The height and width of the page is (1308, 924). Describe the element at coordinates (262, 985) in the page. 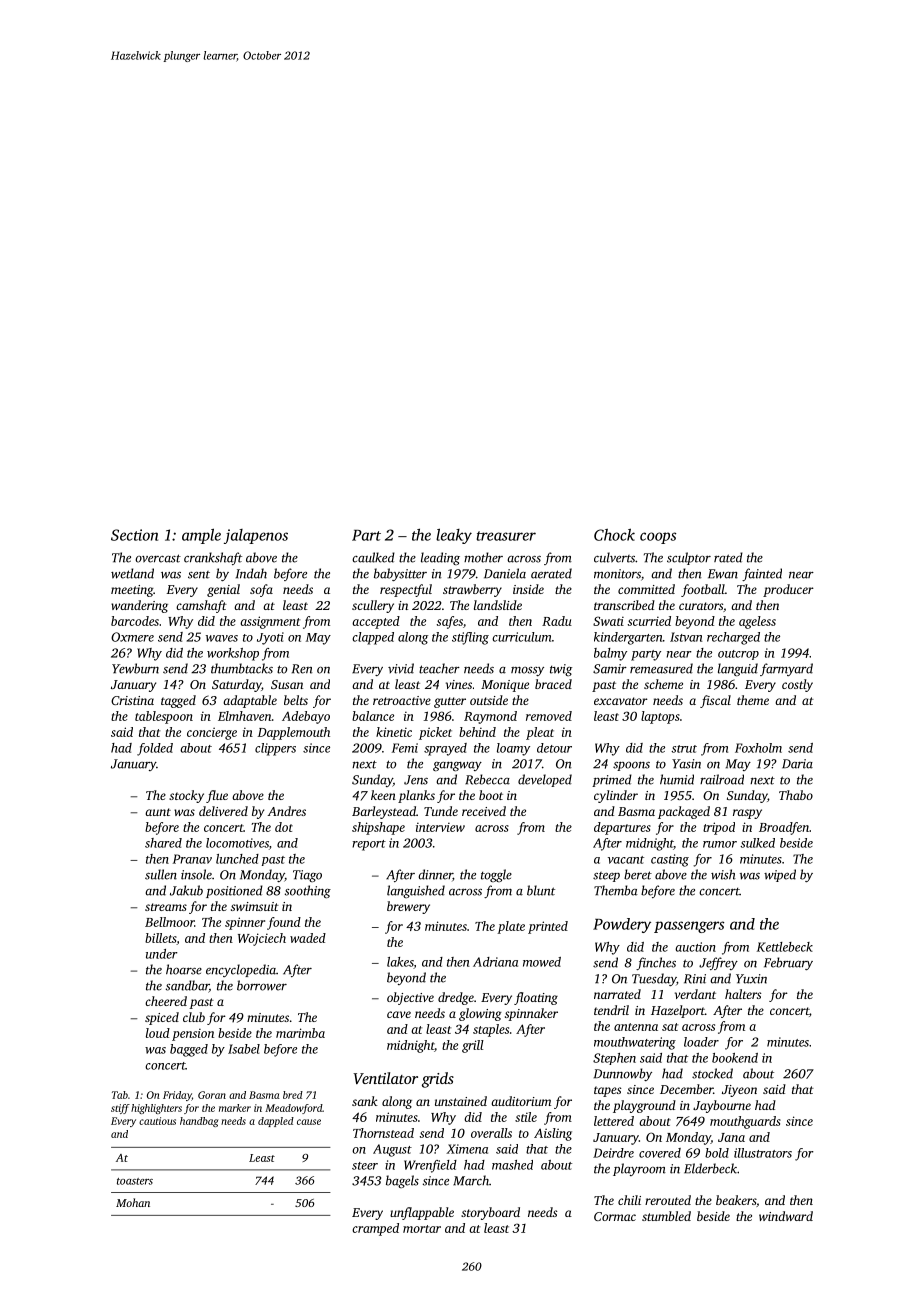

I see `borrower` at that location.
